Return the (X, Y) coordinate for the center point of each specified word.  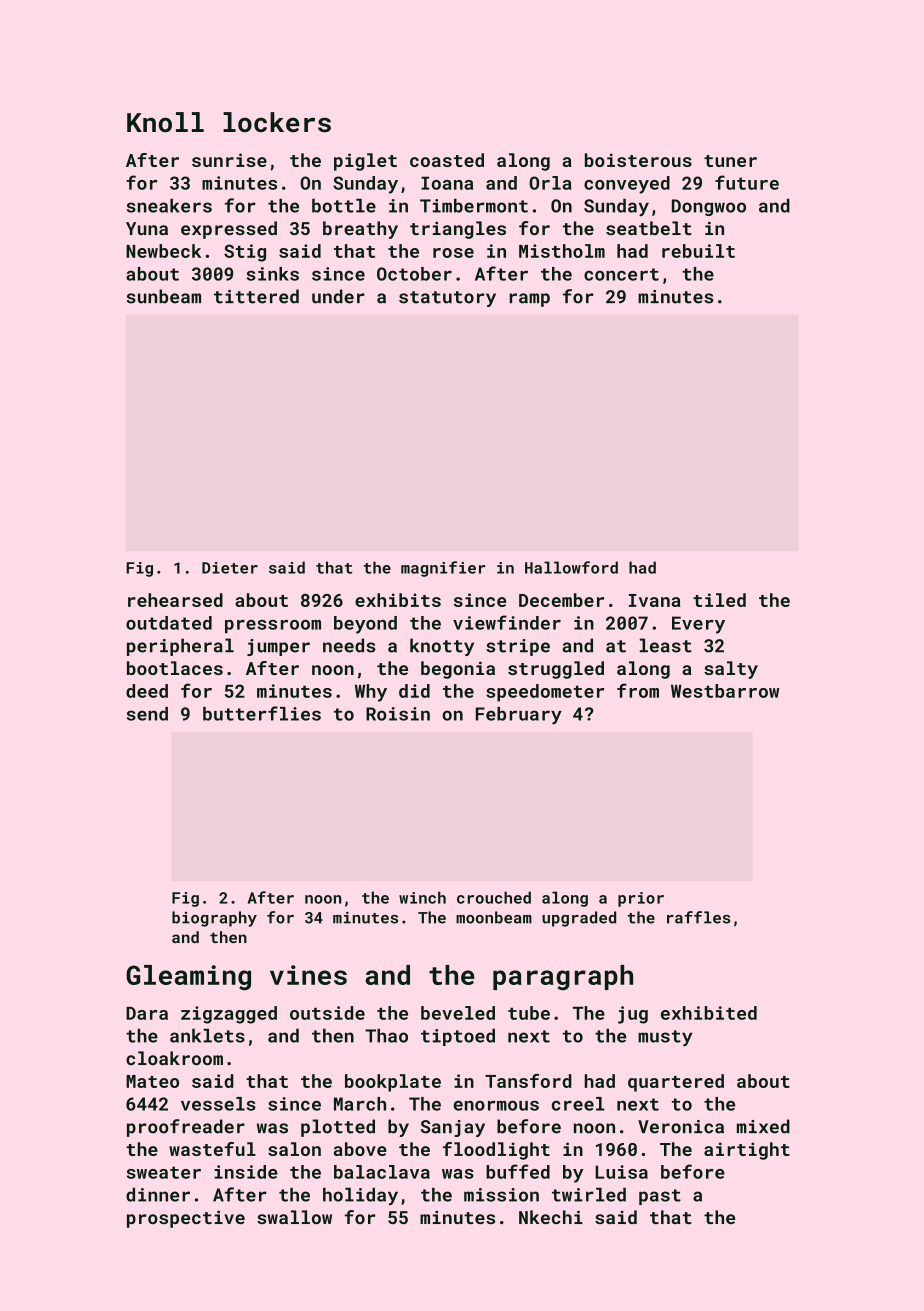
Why (371, 693)
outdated (169, 623)
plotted (338, 1128)
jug (633, 1015)
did (414, 691)
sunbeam (163, 296)
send (147, 714)
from (638, 690)
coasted (447, 160)
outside (327, 1013)
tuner (730, 161)
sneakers (169, 205)
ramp (529, 300)
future (747, 182)
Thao (386, 1035)
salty (731, 670)
